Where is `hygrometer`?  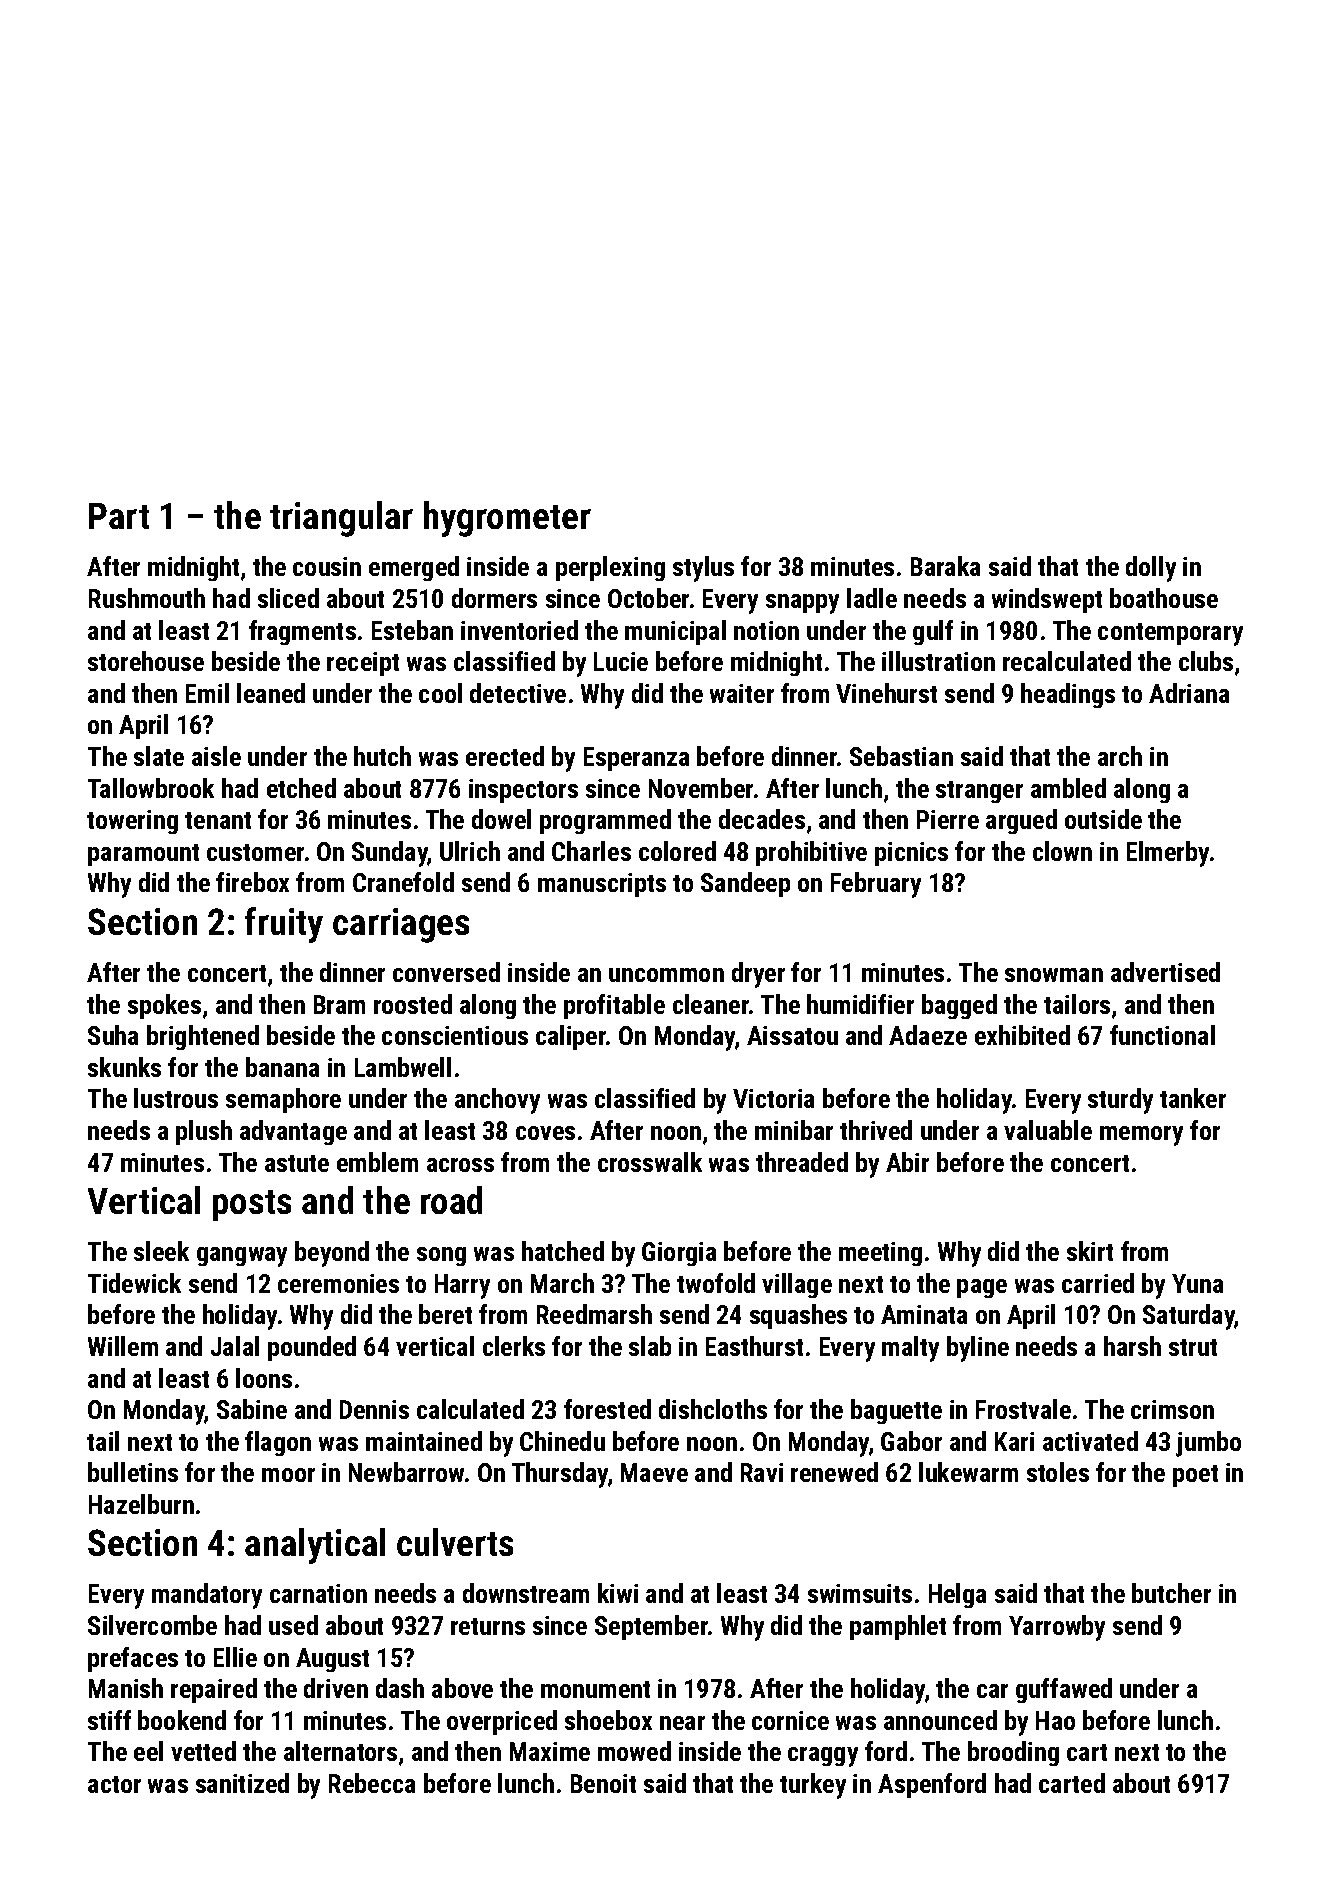 hygrometer is located at coordinates (507, 519).
